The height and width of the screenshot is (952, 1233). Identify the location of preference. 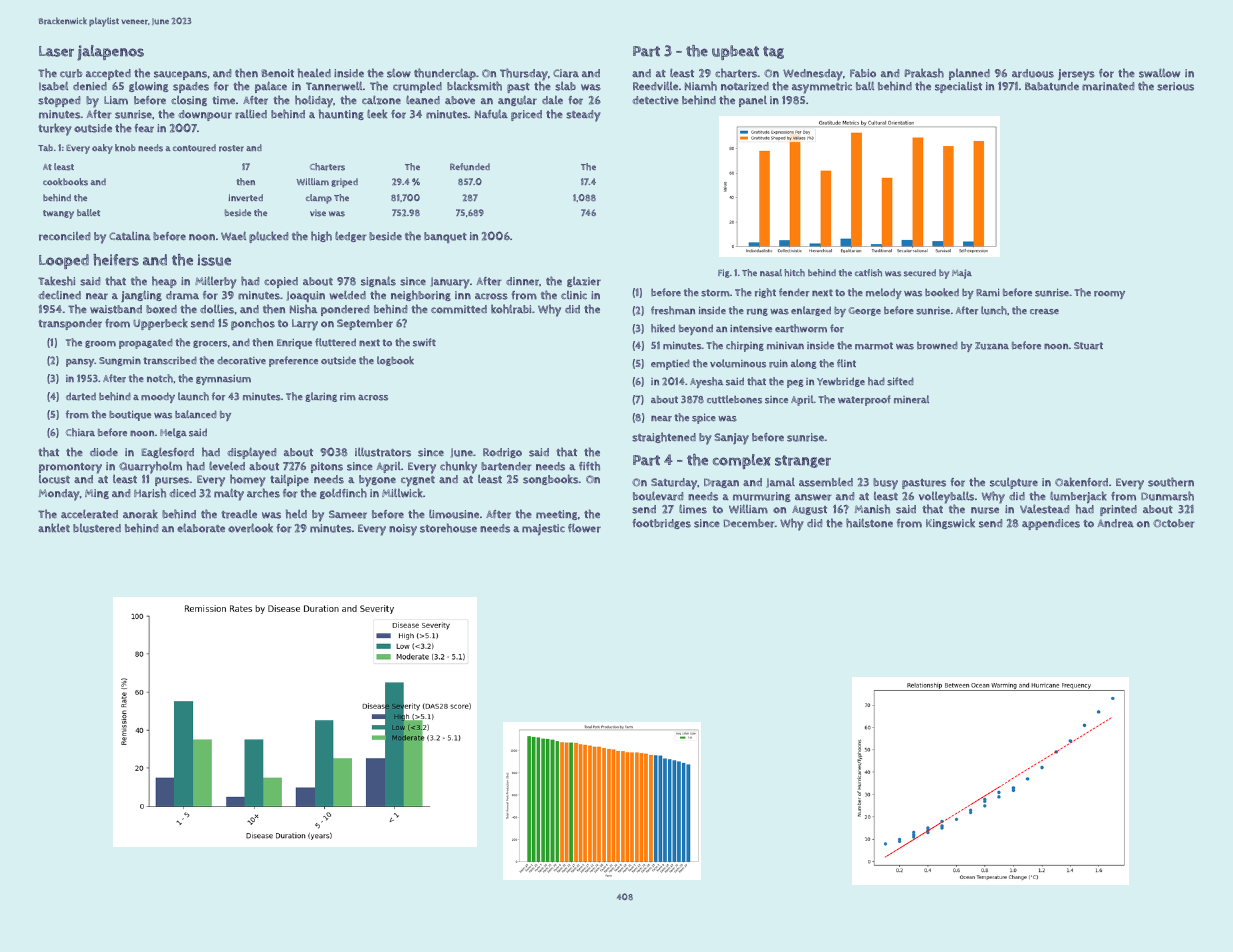
(293, 361).
